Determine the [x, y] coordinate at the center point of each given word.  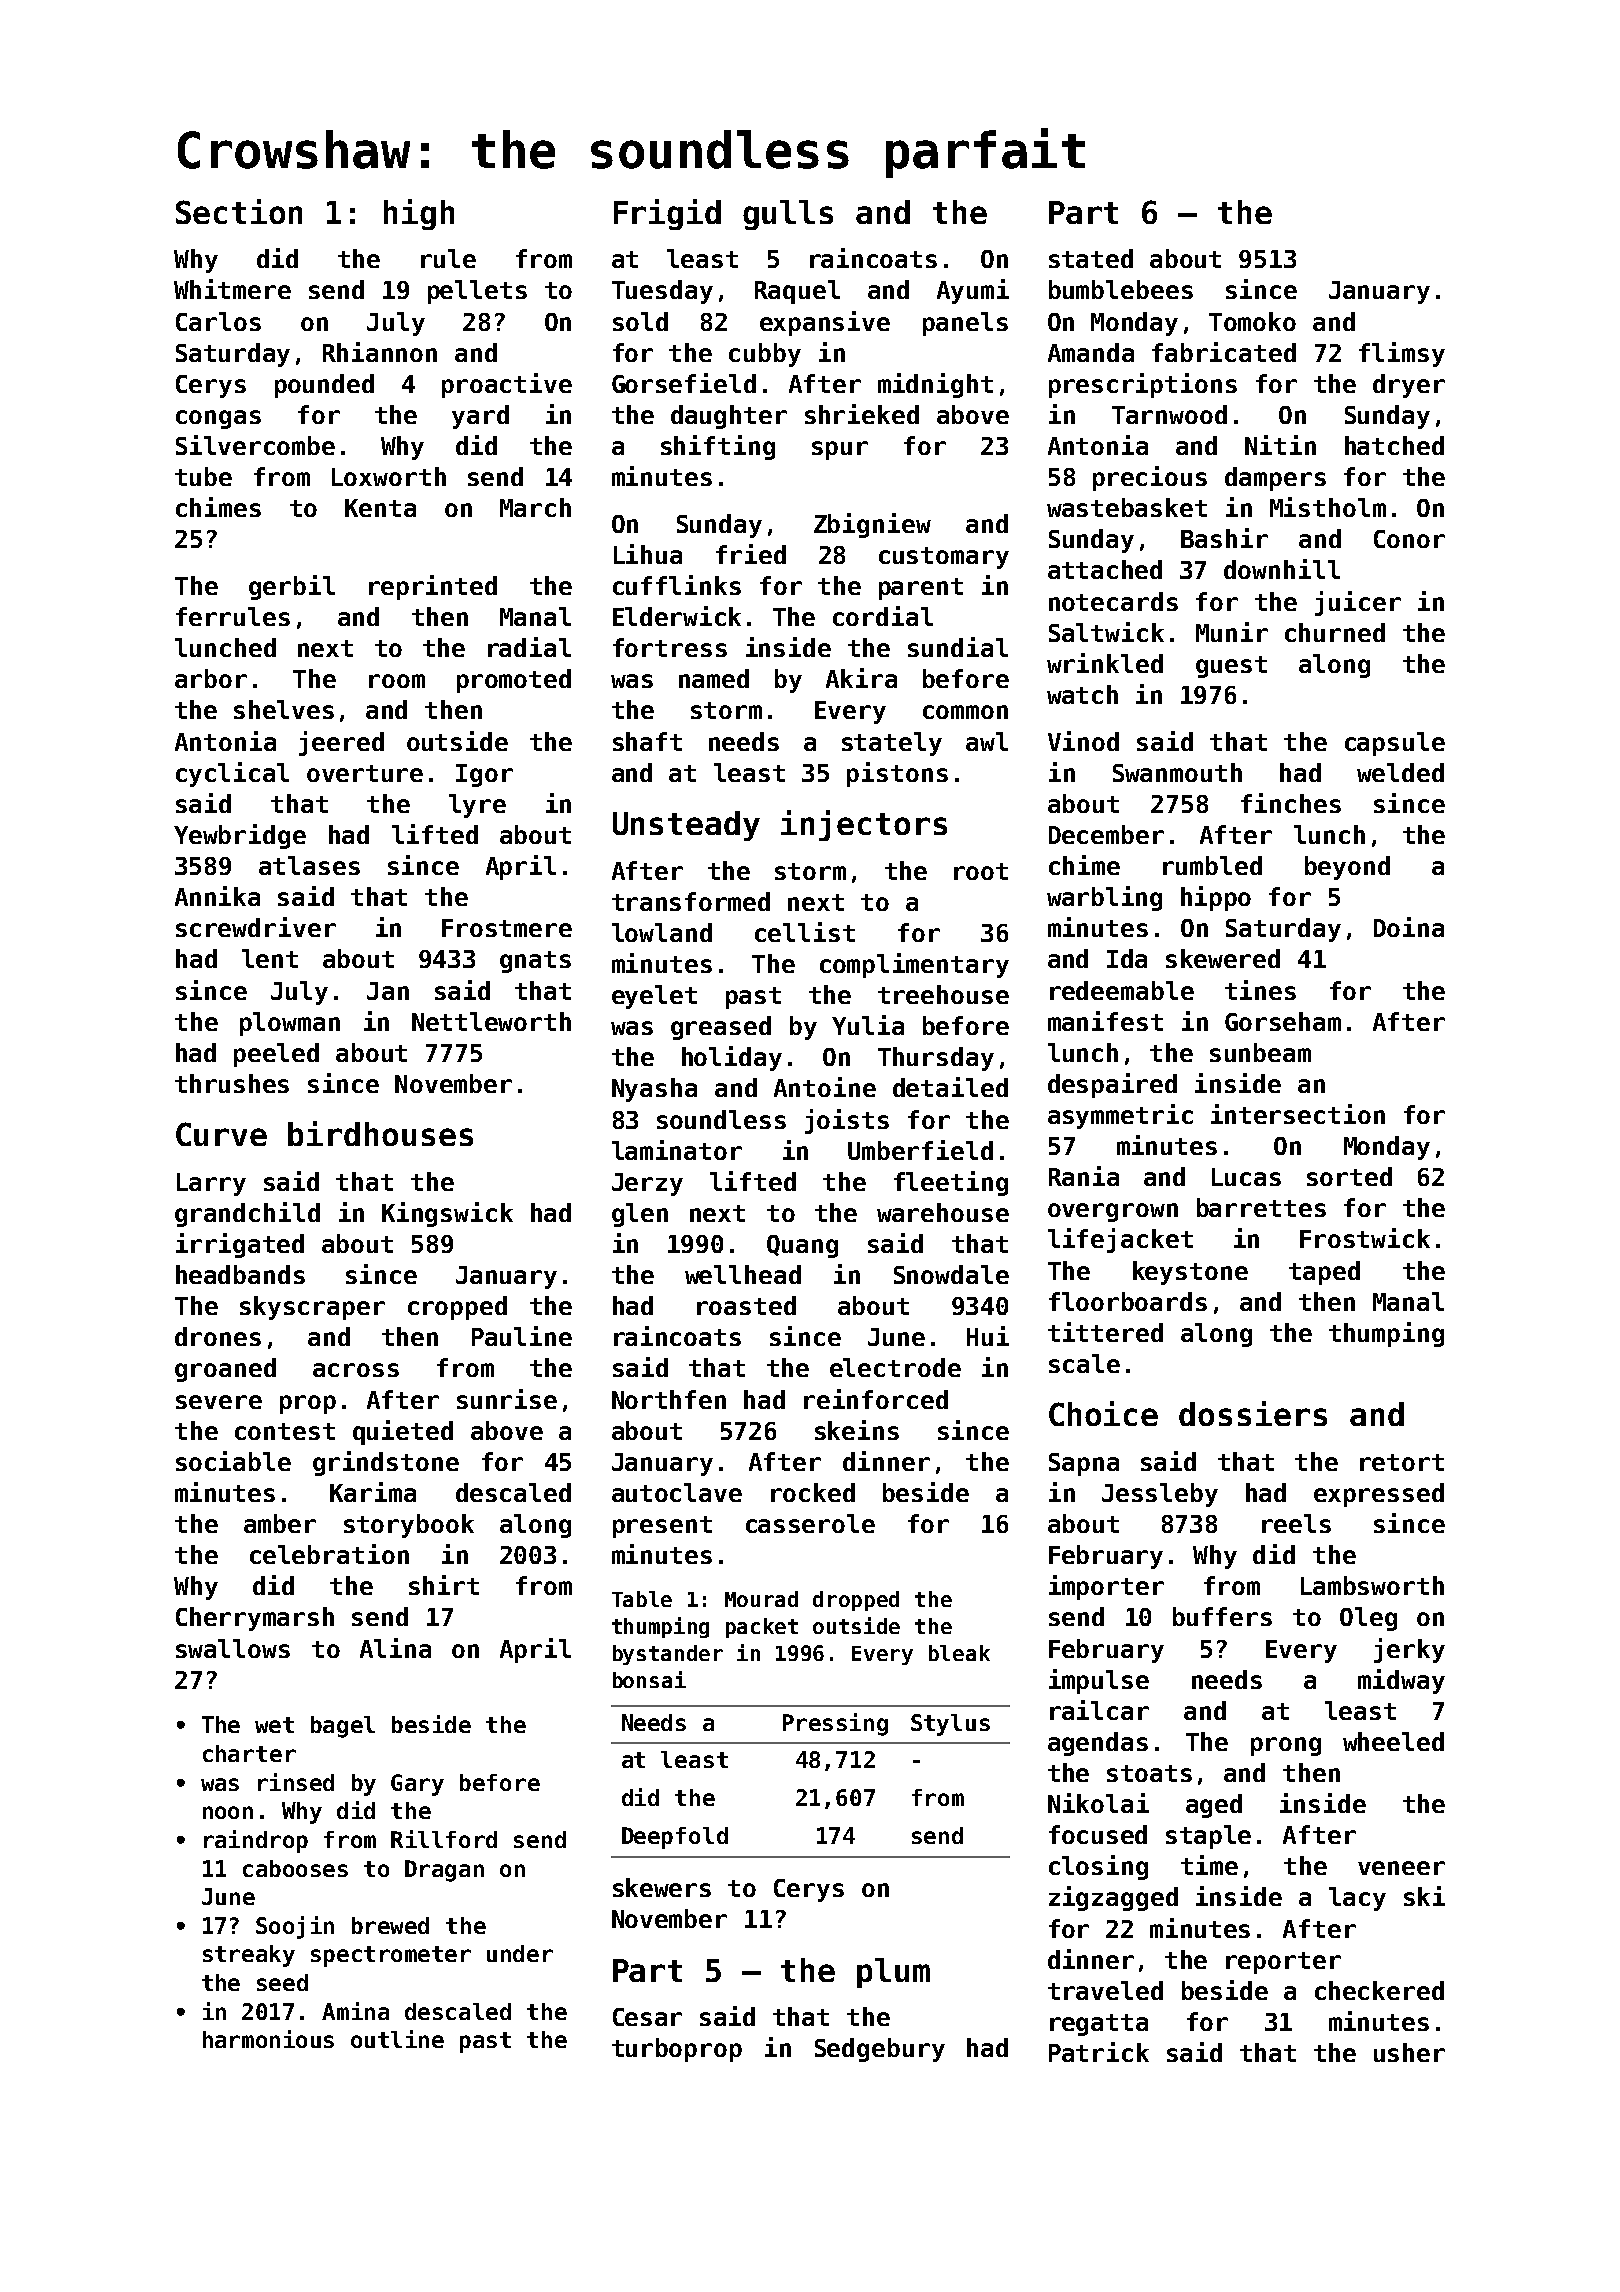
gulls [788, 215]
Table [642, 1599]
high [419, 214]
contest [285, 1431]
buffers [1222, 1616]
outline [397, 2039]
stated [1091, 258]
